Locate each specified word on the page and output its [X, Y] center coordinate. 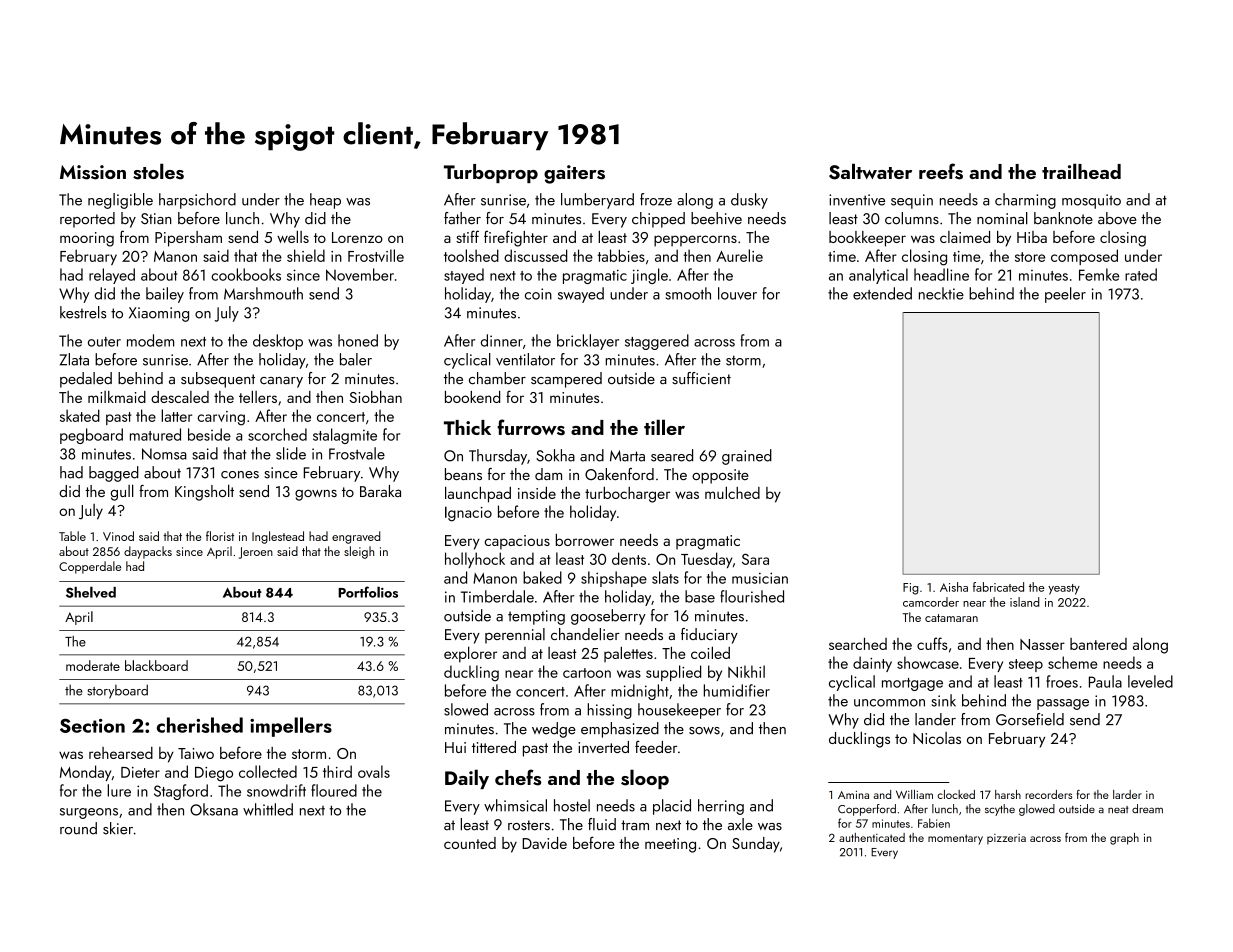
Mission [93, 172]
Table [72, 536]
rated [1141, 274]
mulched [732, 492]
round [78, 828]
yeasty [1064, 589]
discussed [535, 255]
